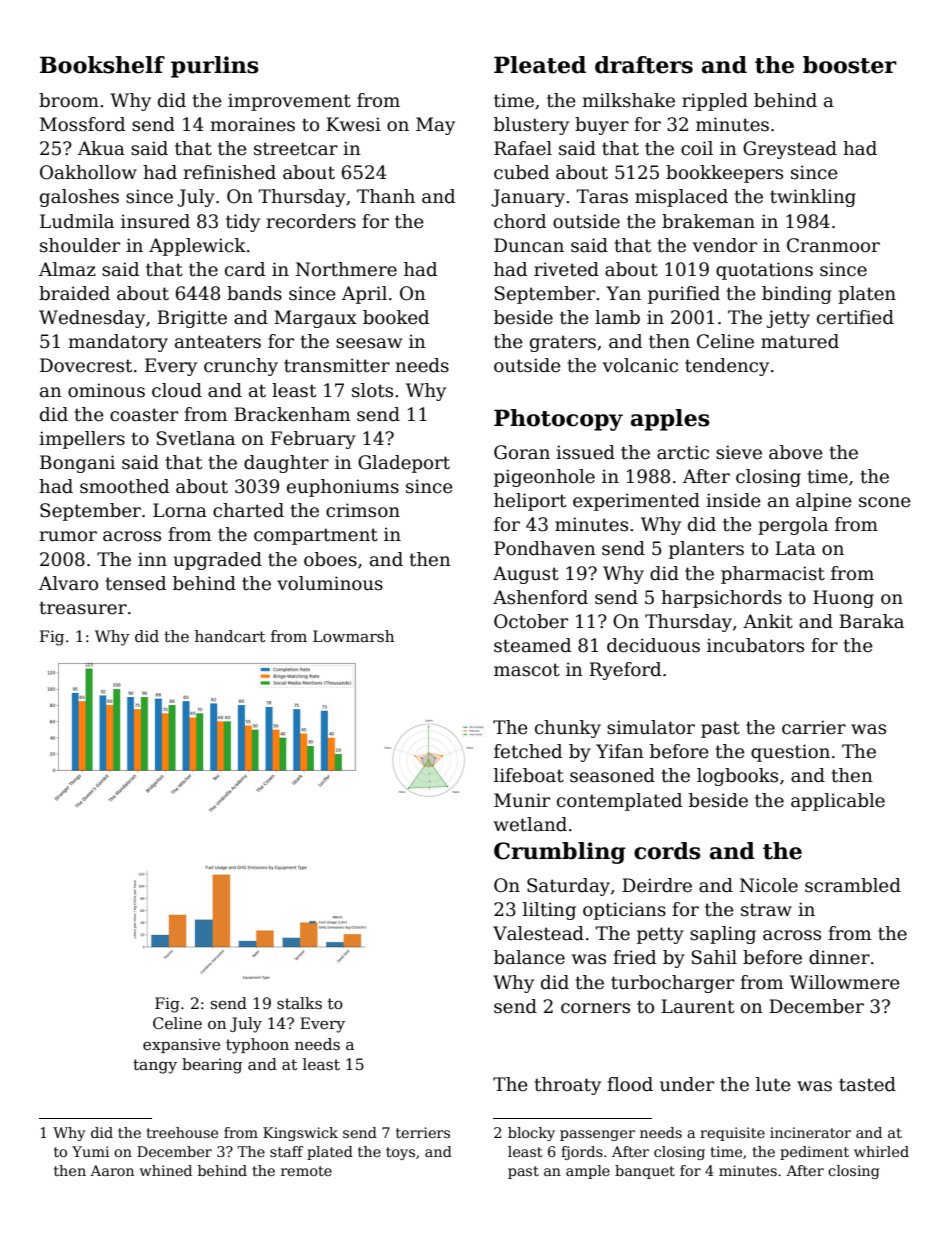 The height and width of the page is (1233, 952). What do you see at coordinates (521, 172) in the page?
I see `cubed` at bounding box center [521, 172].
